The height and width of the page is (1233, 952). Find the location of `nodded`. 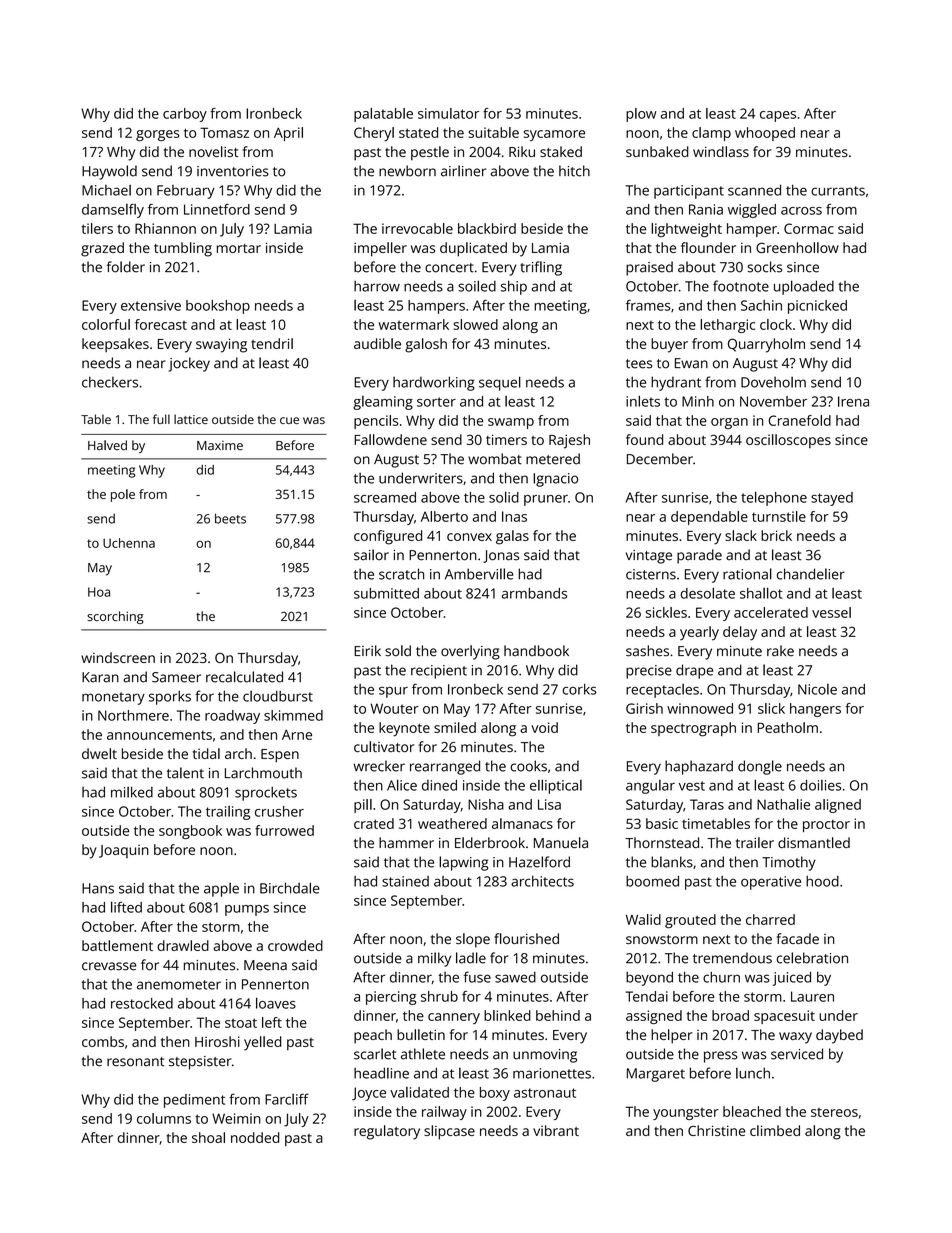

nodded is located at coordinates (255, 1137).
